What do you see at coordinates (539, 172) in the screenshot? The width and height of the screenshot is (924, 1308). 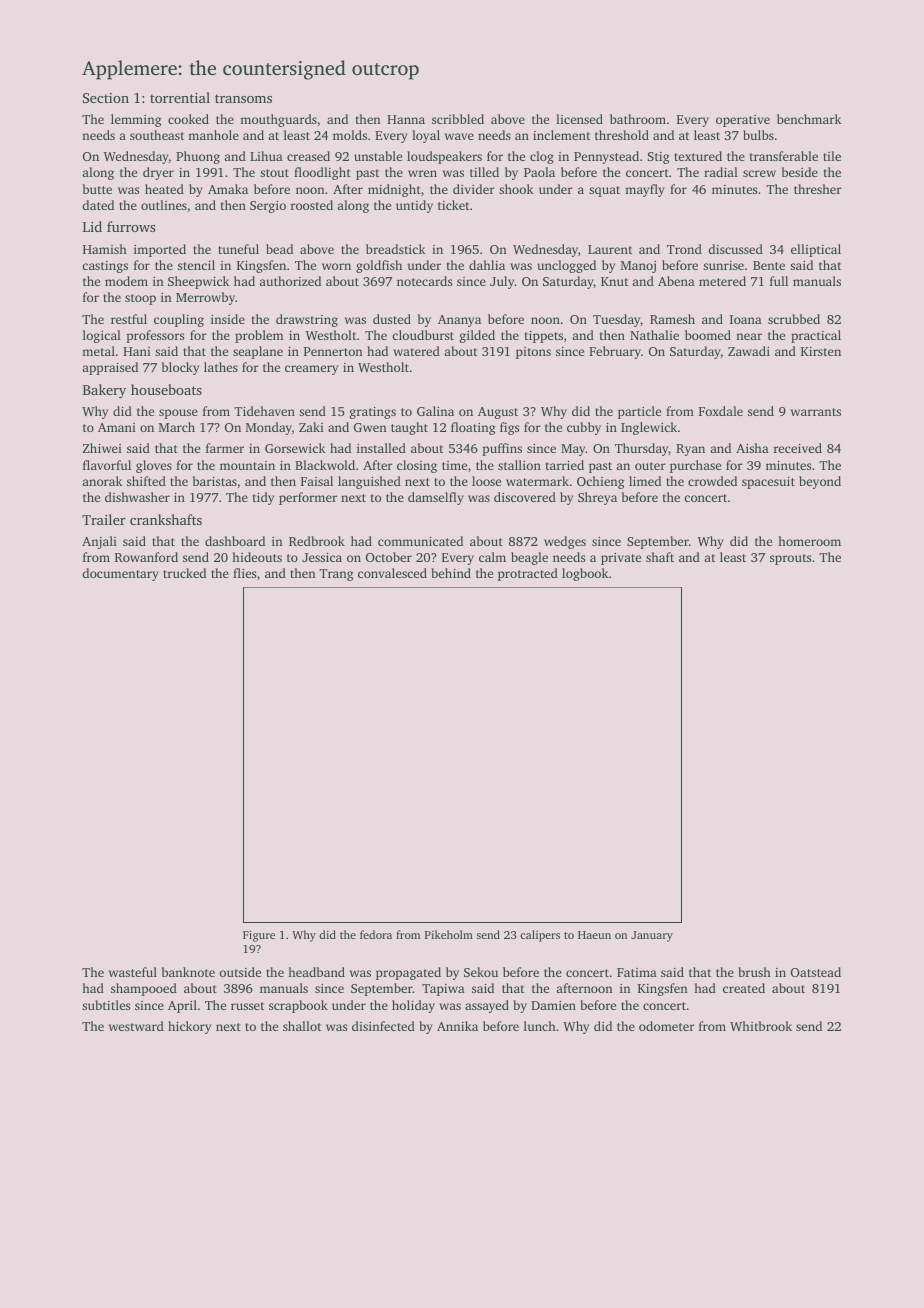 I see `Paola` at bounding box center [539, 172].
